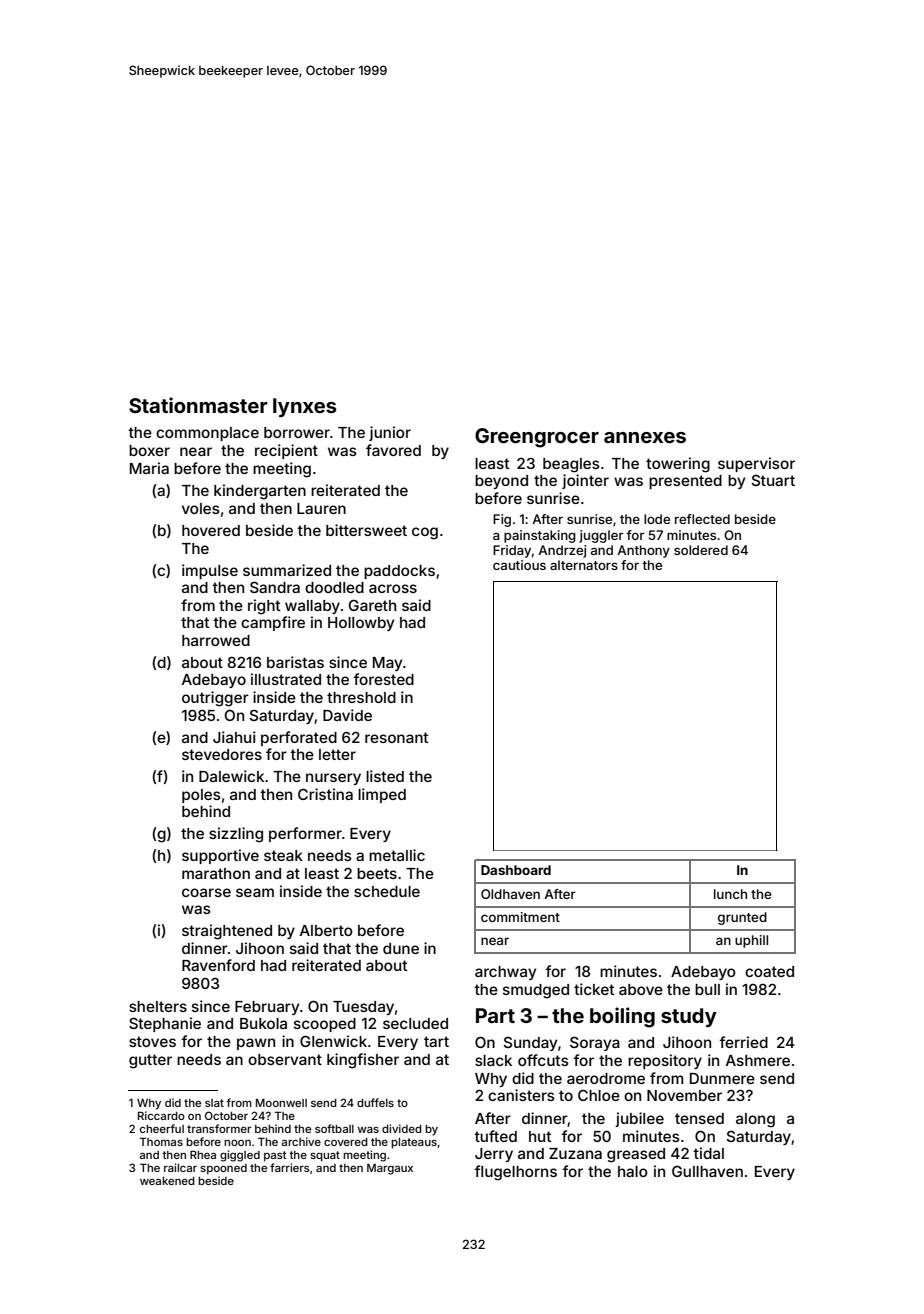 Image resolution: width=924 pixels, height=1314 pixels. Describe the element at coordinates (390, 1169) in the image. I see `Margaux` at that location.
